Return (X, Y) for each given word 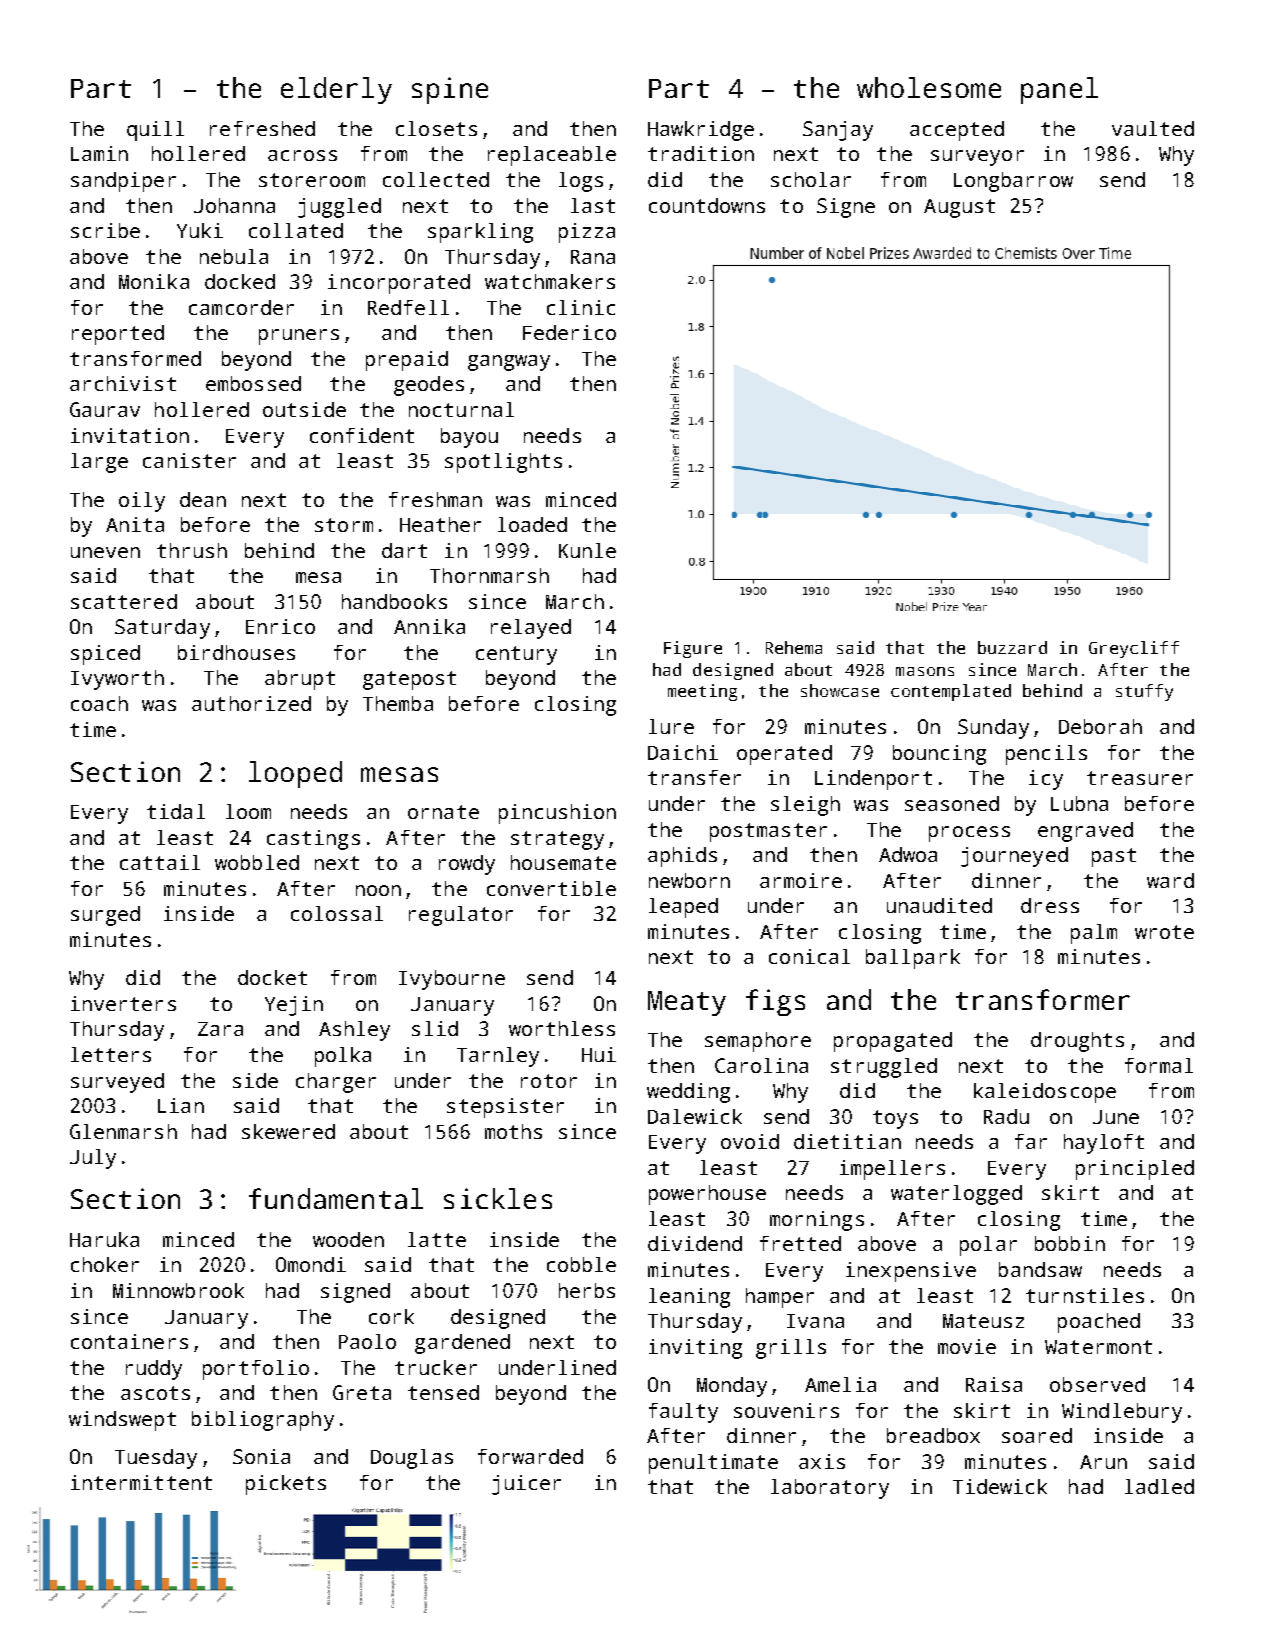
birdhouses (236, 652)
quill (155, 131)
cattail (160, 862)
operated (784, 755)
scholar (811, 179)
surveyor (977, 158)
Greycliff (1134, 649)
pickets (286, 1485)
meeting (702, 692)
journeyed (1014, 857)
